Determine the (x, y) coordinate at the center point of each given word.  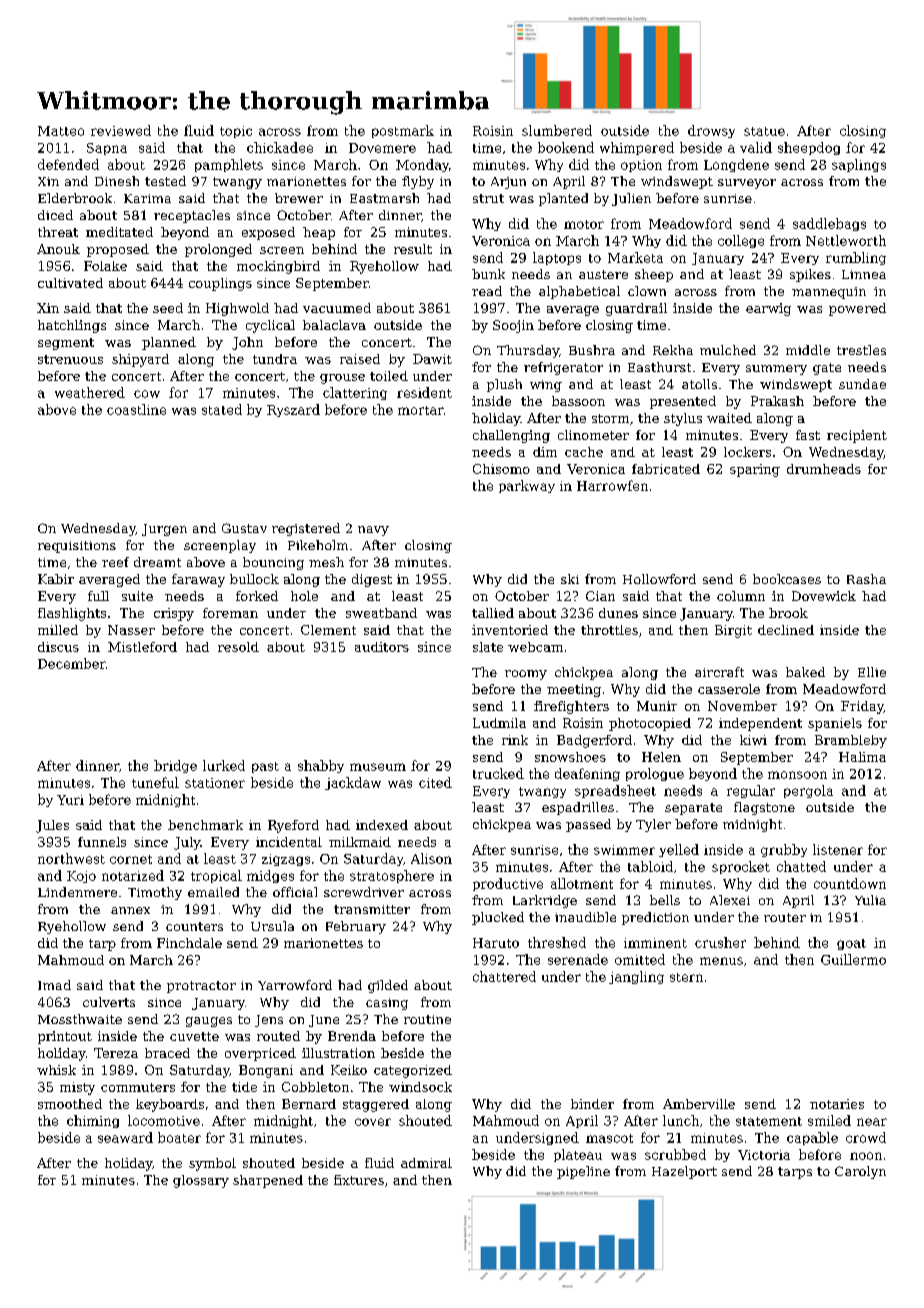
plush (504, 385)
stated (222, 409)
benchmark (205, 825)
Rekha (673, 350)
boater (179, 1137)
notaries (837, 1104)
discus (58, 647)
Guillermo (853, 959)
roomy (526, 675)
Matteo (61, 131)
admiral (426, 1163)
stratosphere (392, 876)
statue (764, 131)
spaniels (835, 724)
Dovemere (382, 148)
